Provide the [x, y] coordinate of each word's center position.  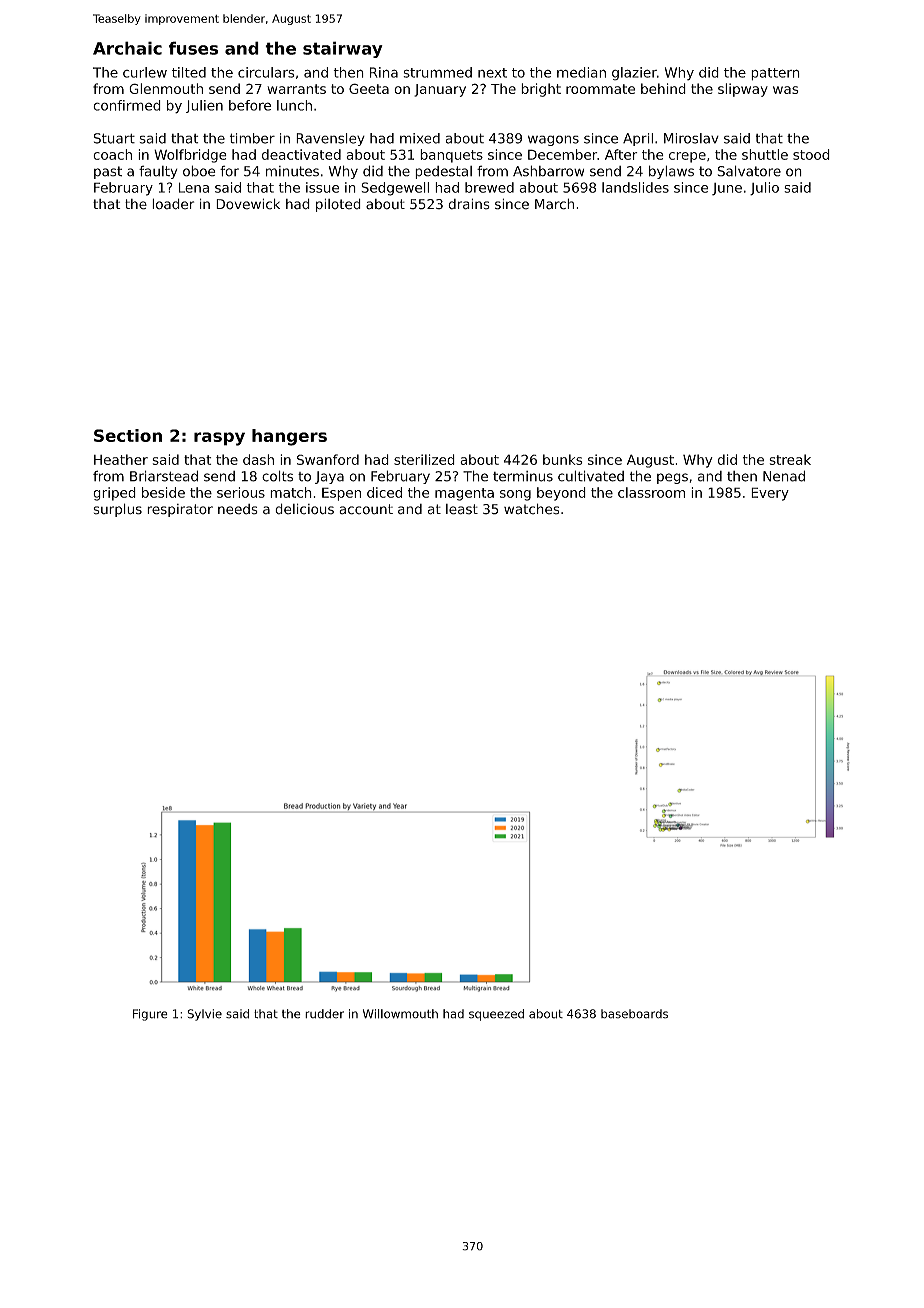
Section [128, 435]
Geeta [369, 88]
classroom [651, 492]
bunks [563, 459]
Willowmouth [400, 1014]
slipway [743, 90]
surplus [117, 510]
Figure [150, 1015]
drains [469, 204]
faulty [158, 172]
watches [531, 509]
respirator [180, 510]
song [515, 495]
